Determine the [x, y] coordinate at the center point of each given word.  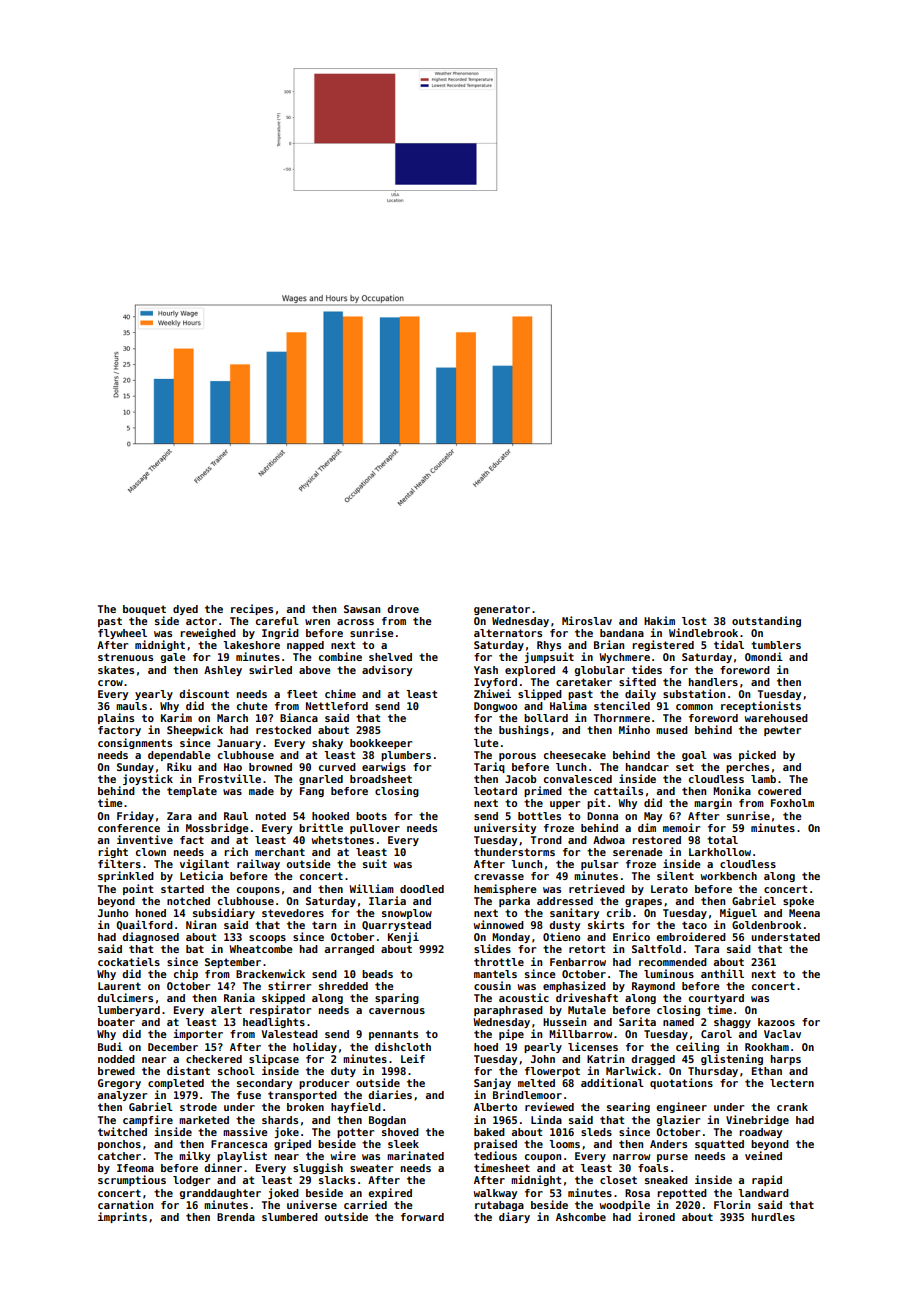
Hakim [659, 620]
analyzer [122, 1096]
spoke [798, 902]
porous [517, 757]
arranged [349, 950]
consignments [135, 743]
